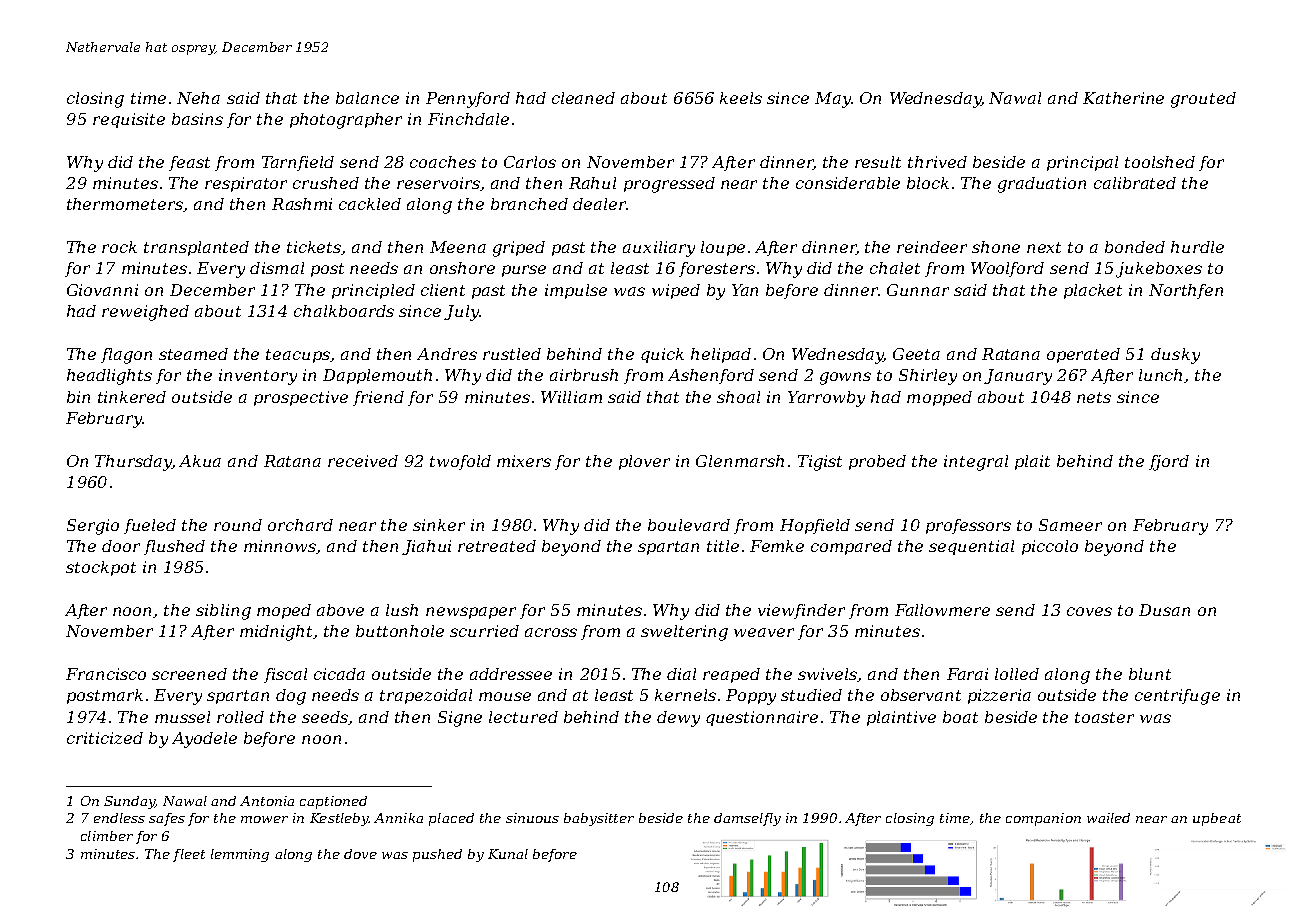 This screenshot has width=1308, height=924. Describe the element at coordinates (189, 855) in the screenshot. I see `fleet` at that location.
